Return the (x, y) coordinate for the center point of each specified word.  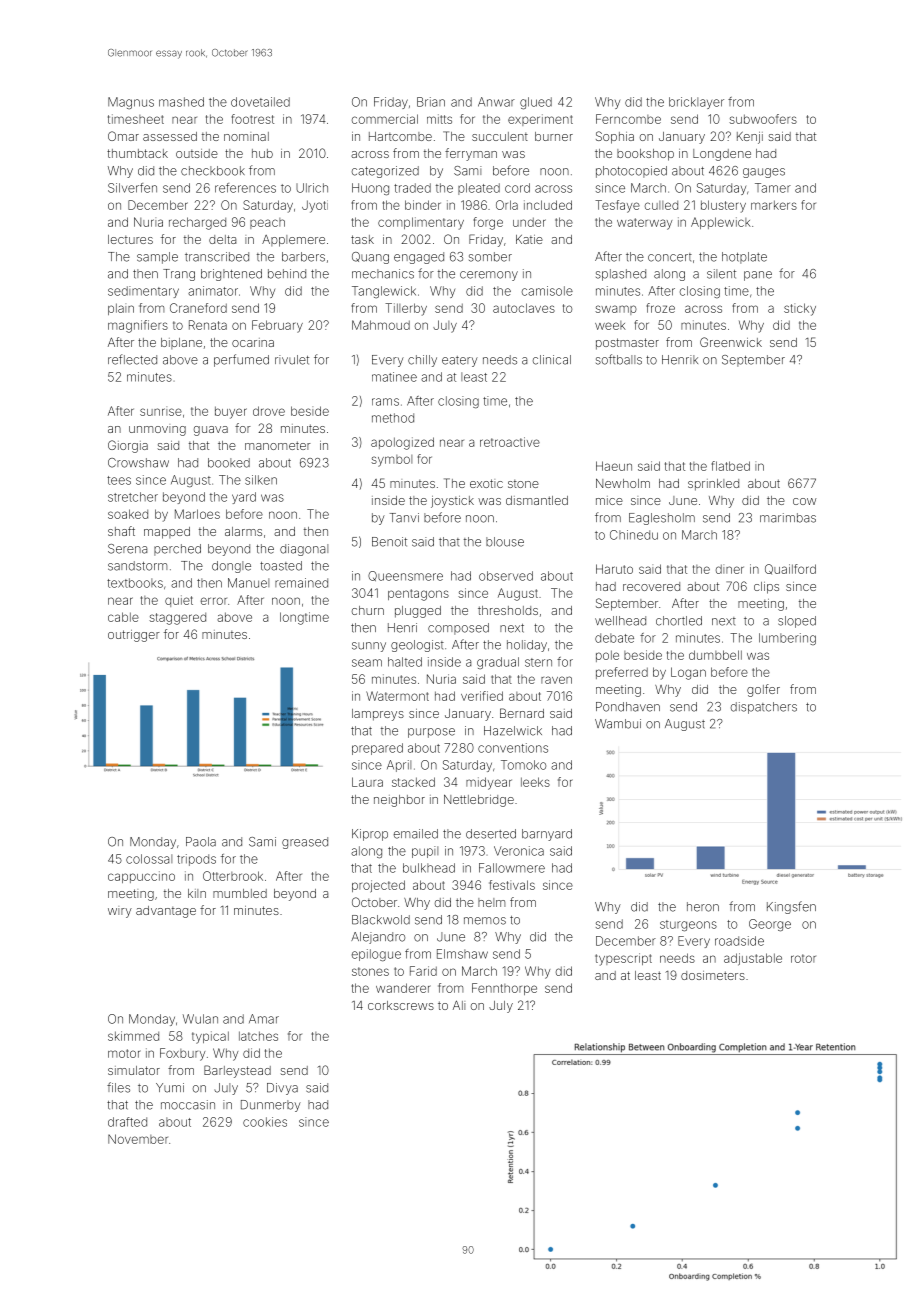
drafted (127, 1122)
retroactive (510, 442)
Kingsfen (791, 907)
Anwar (496, 102)
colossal (149, 859)
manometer (278, 445)
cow (804, 501)
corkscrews (401, 1005)
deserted (491, 834)
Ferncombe (628, 119)
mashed (181, 102)
